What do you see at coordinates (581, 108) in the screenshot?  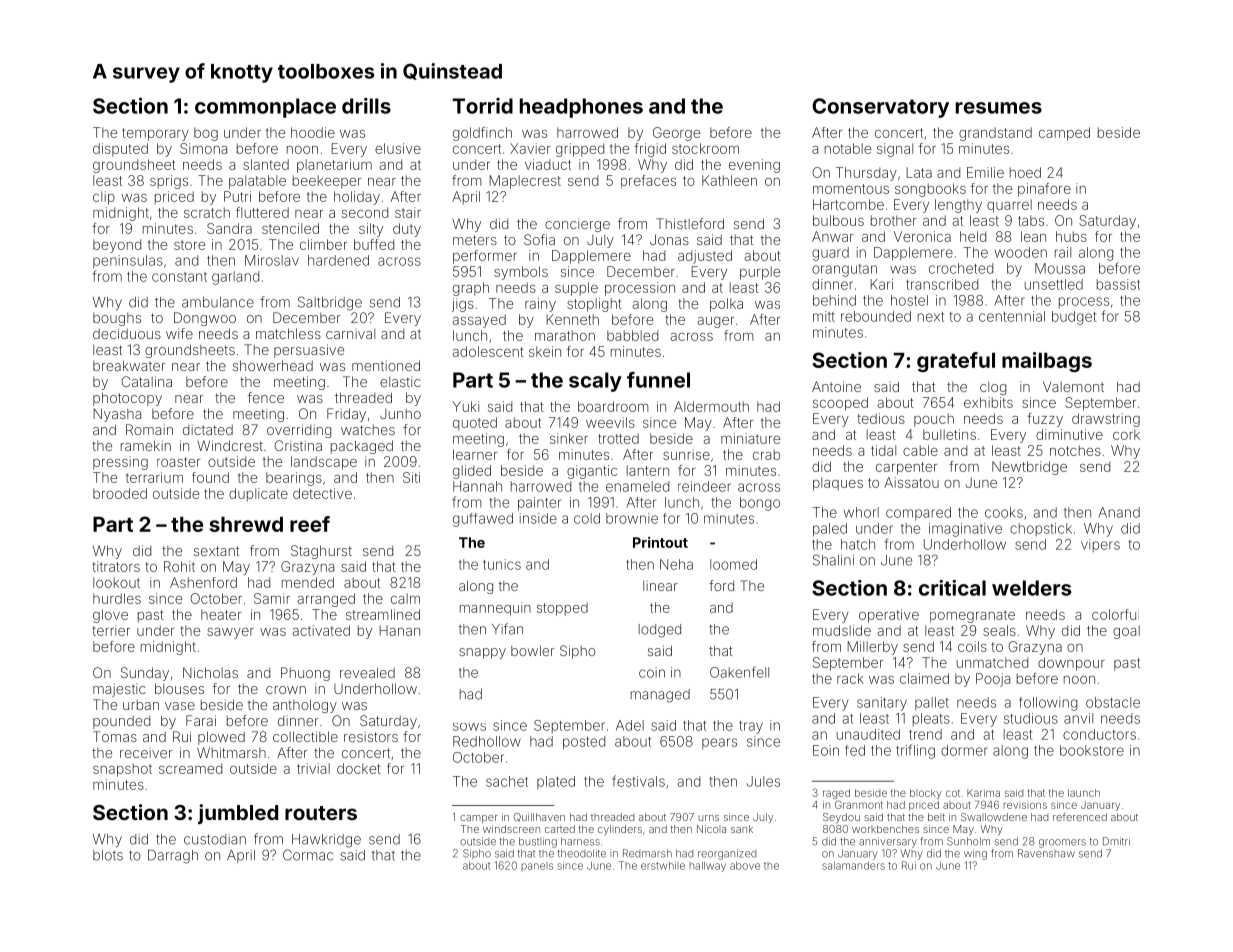 I see `headphones` at bounding box center [581, 108].
